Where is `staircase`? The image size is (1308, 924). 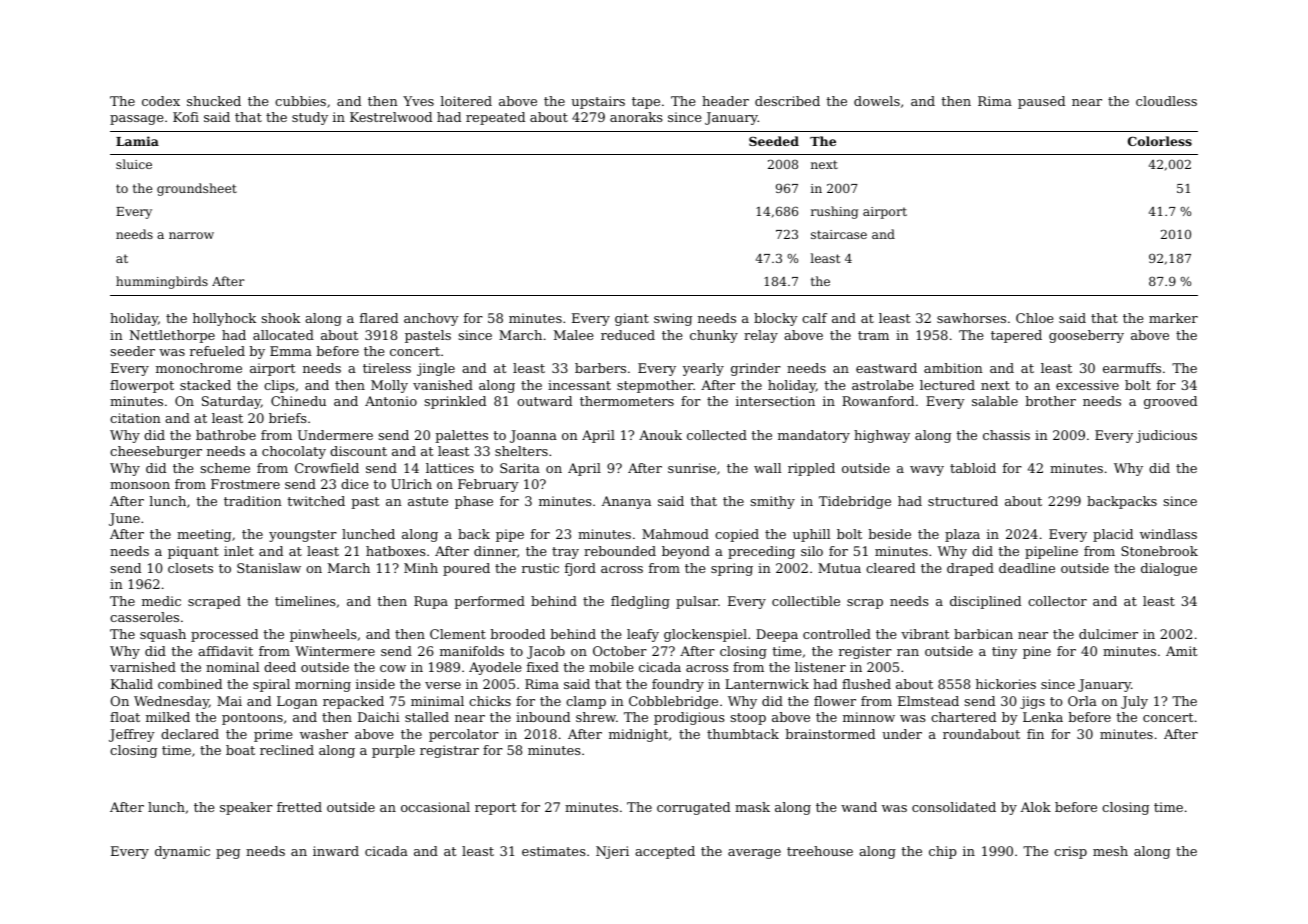
staircase is located at coordinates (839, 234).
